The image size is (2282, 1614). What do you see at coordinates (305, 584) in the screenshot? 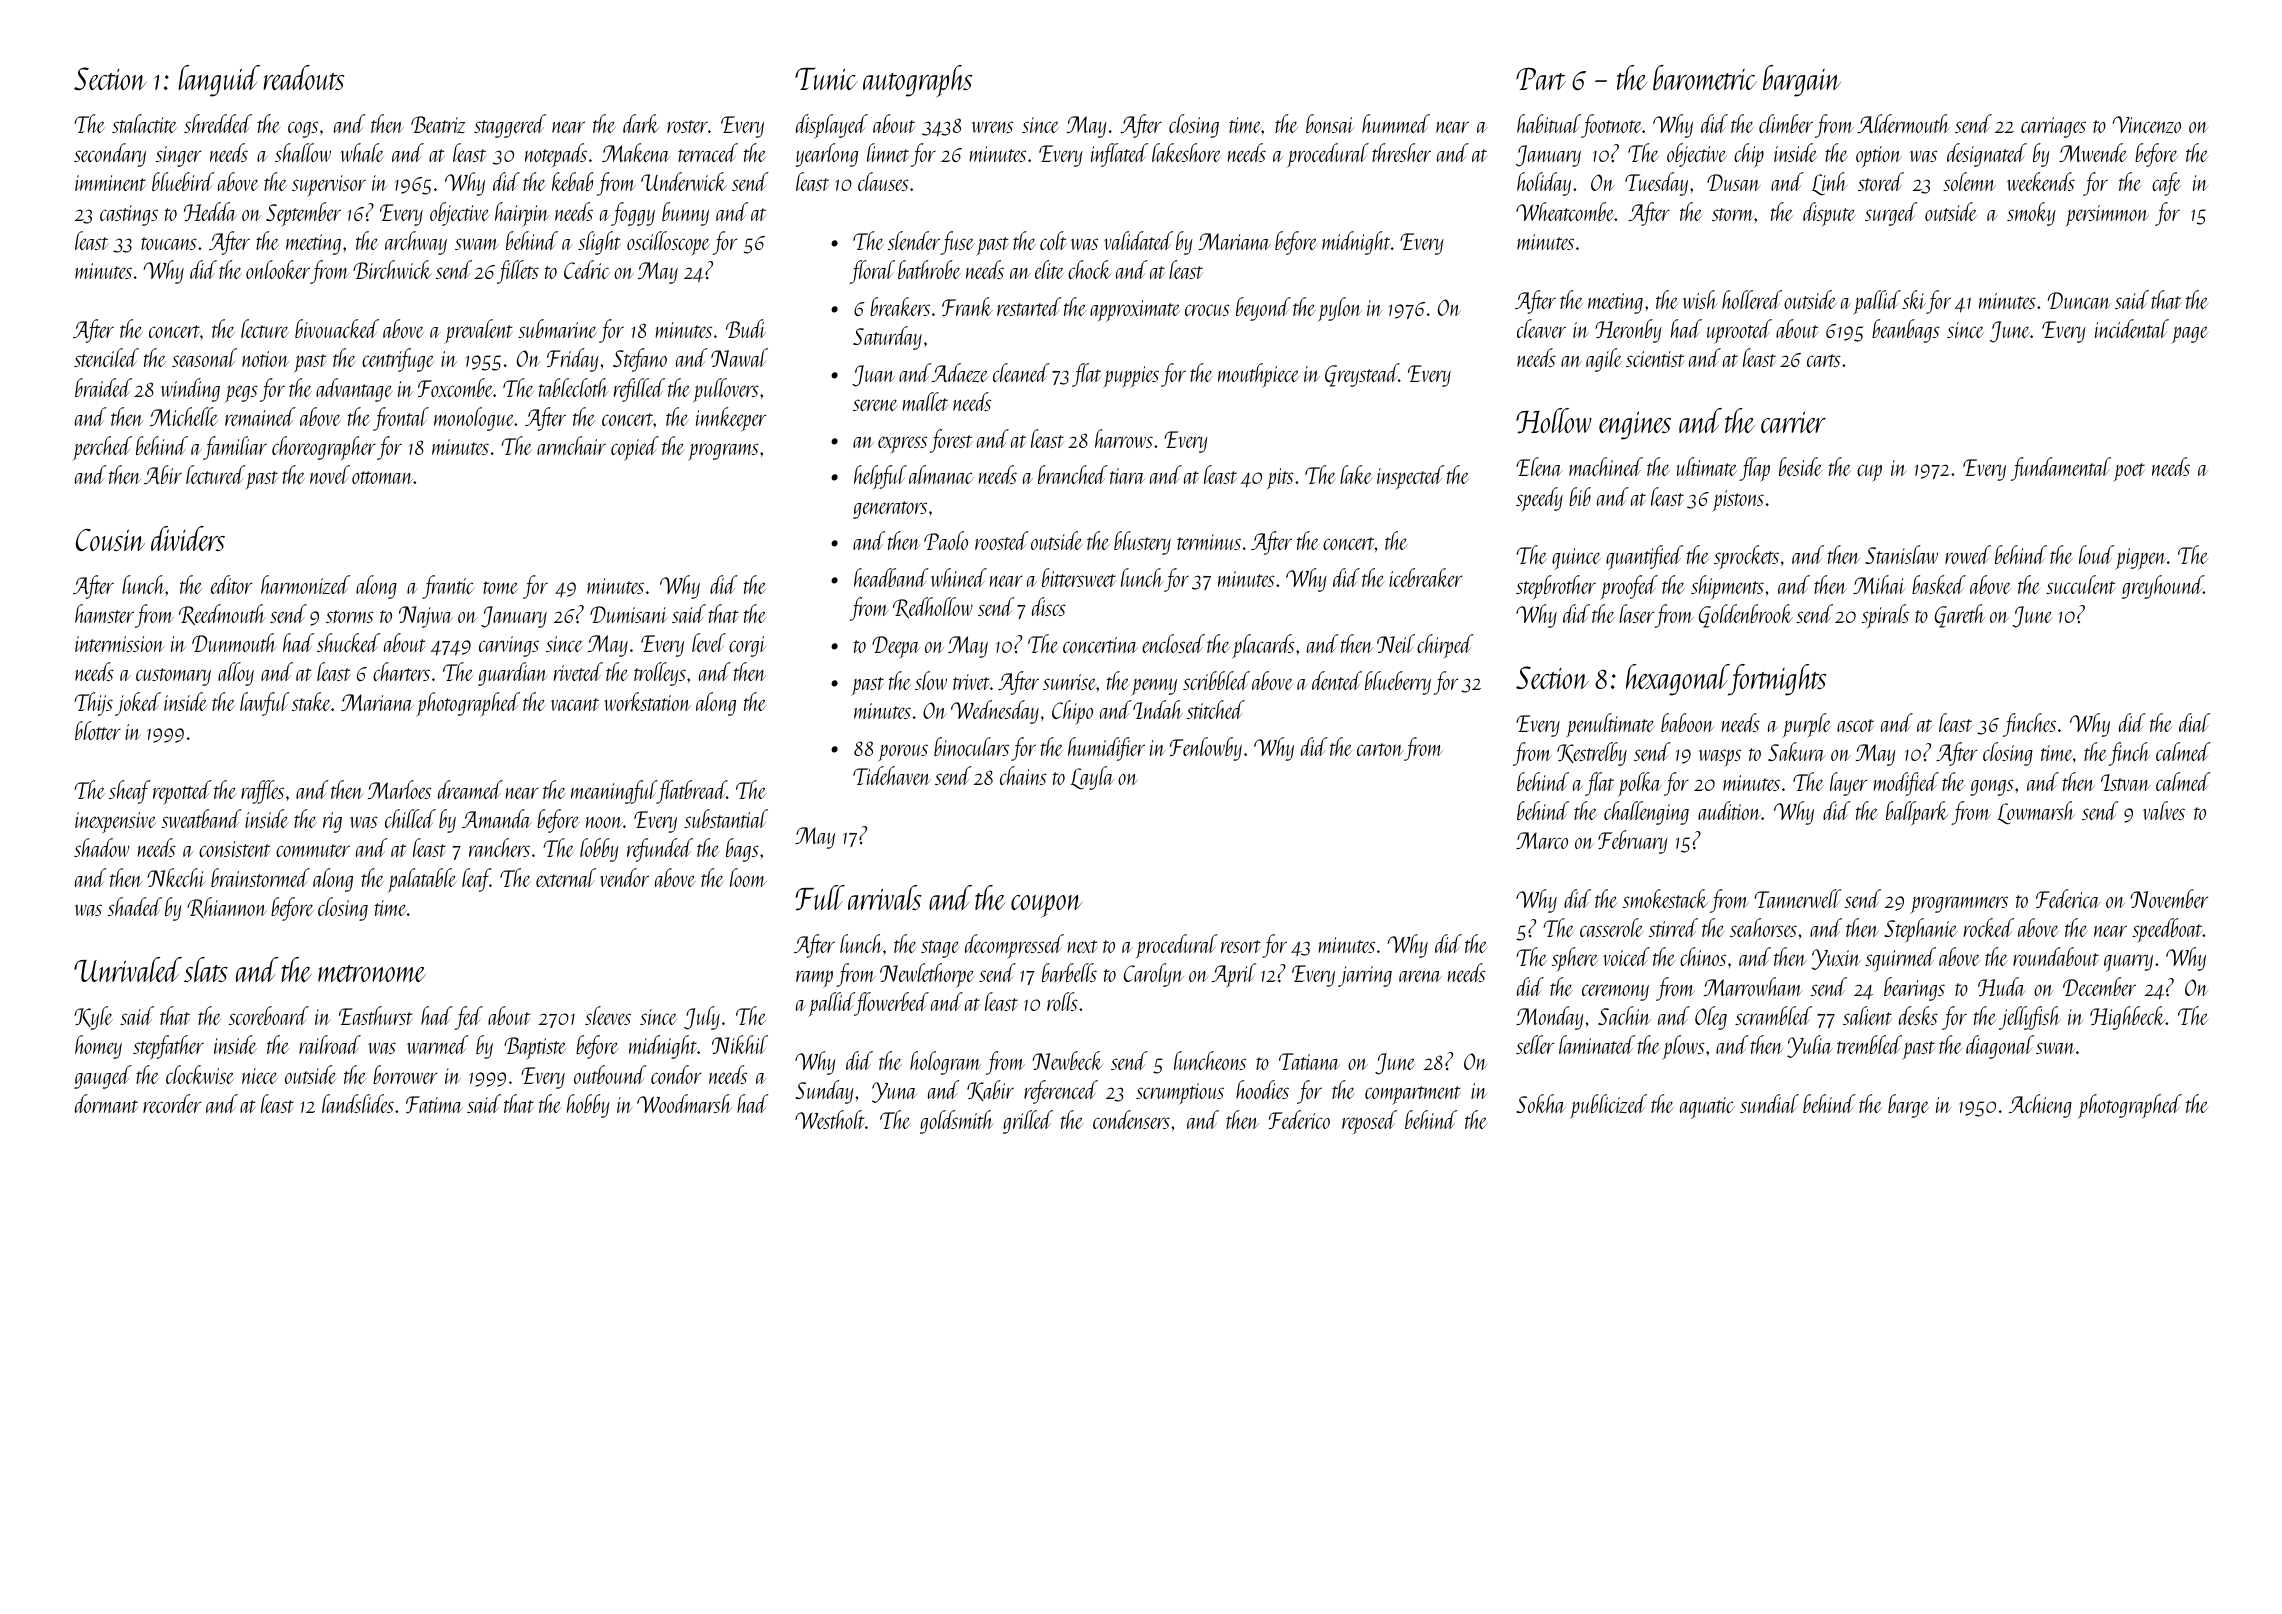
I see `harmonized` at bounding box center [305, 584].
